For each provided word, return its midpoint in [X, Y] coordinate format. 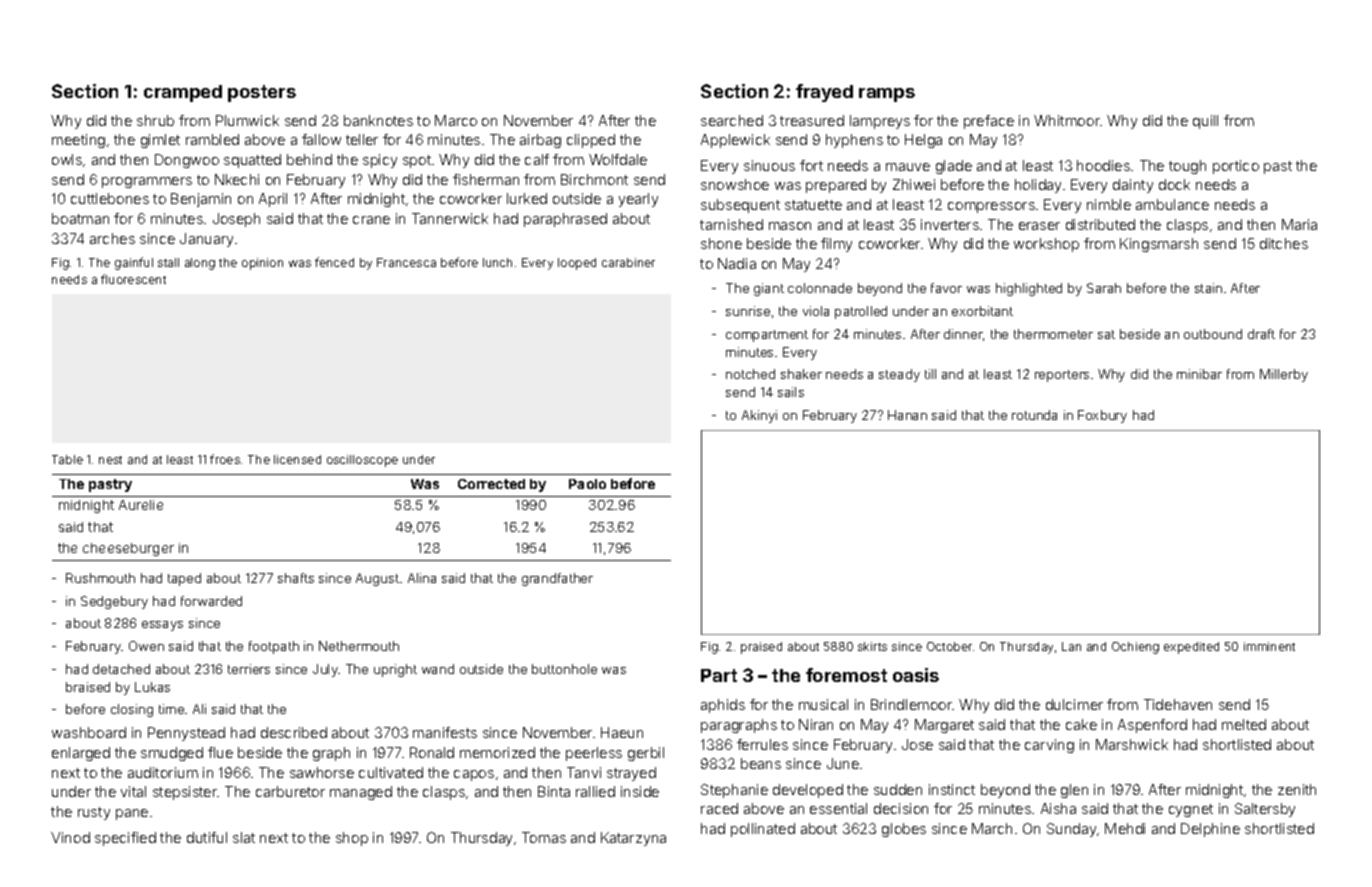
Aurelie [141, 505]
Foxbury [1102, 416]
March [992, 828]
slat [244, 837]
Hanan [907, 415]
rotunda [1034, 415]
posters [262, 93]
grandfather [557, 579]
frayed [824, 93]
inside [640, 791]
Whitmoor [1067, 120]
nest [110, 460]
